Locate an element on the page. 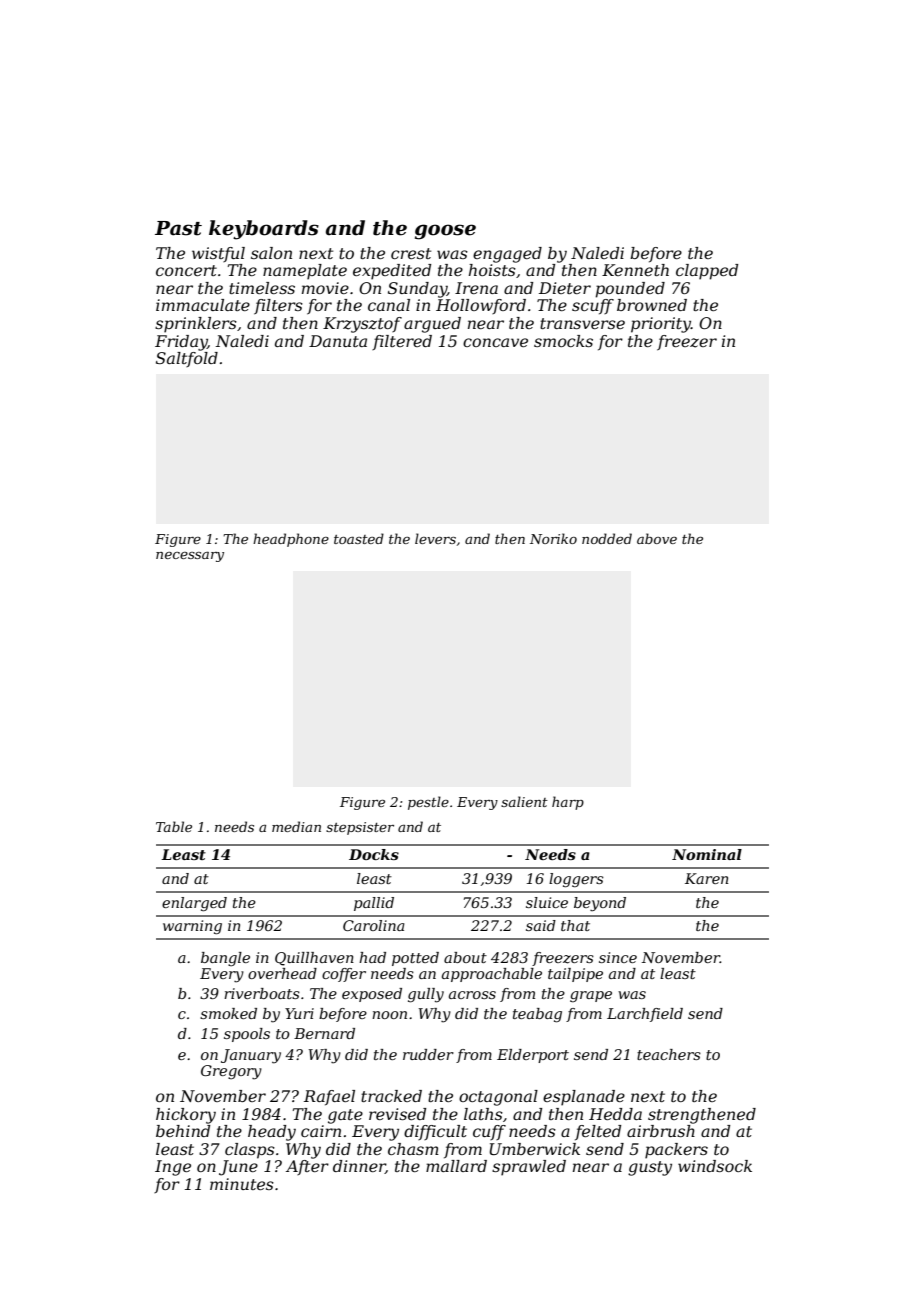  After is located at coordinates (307, 1167).
